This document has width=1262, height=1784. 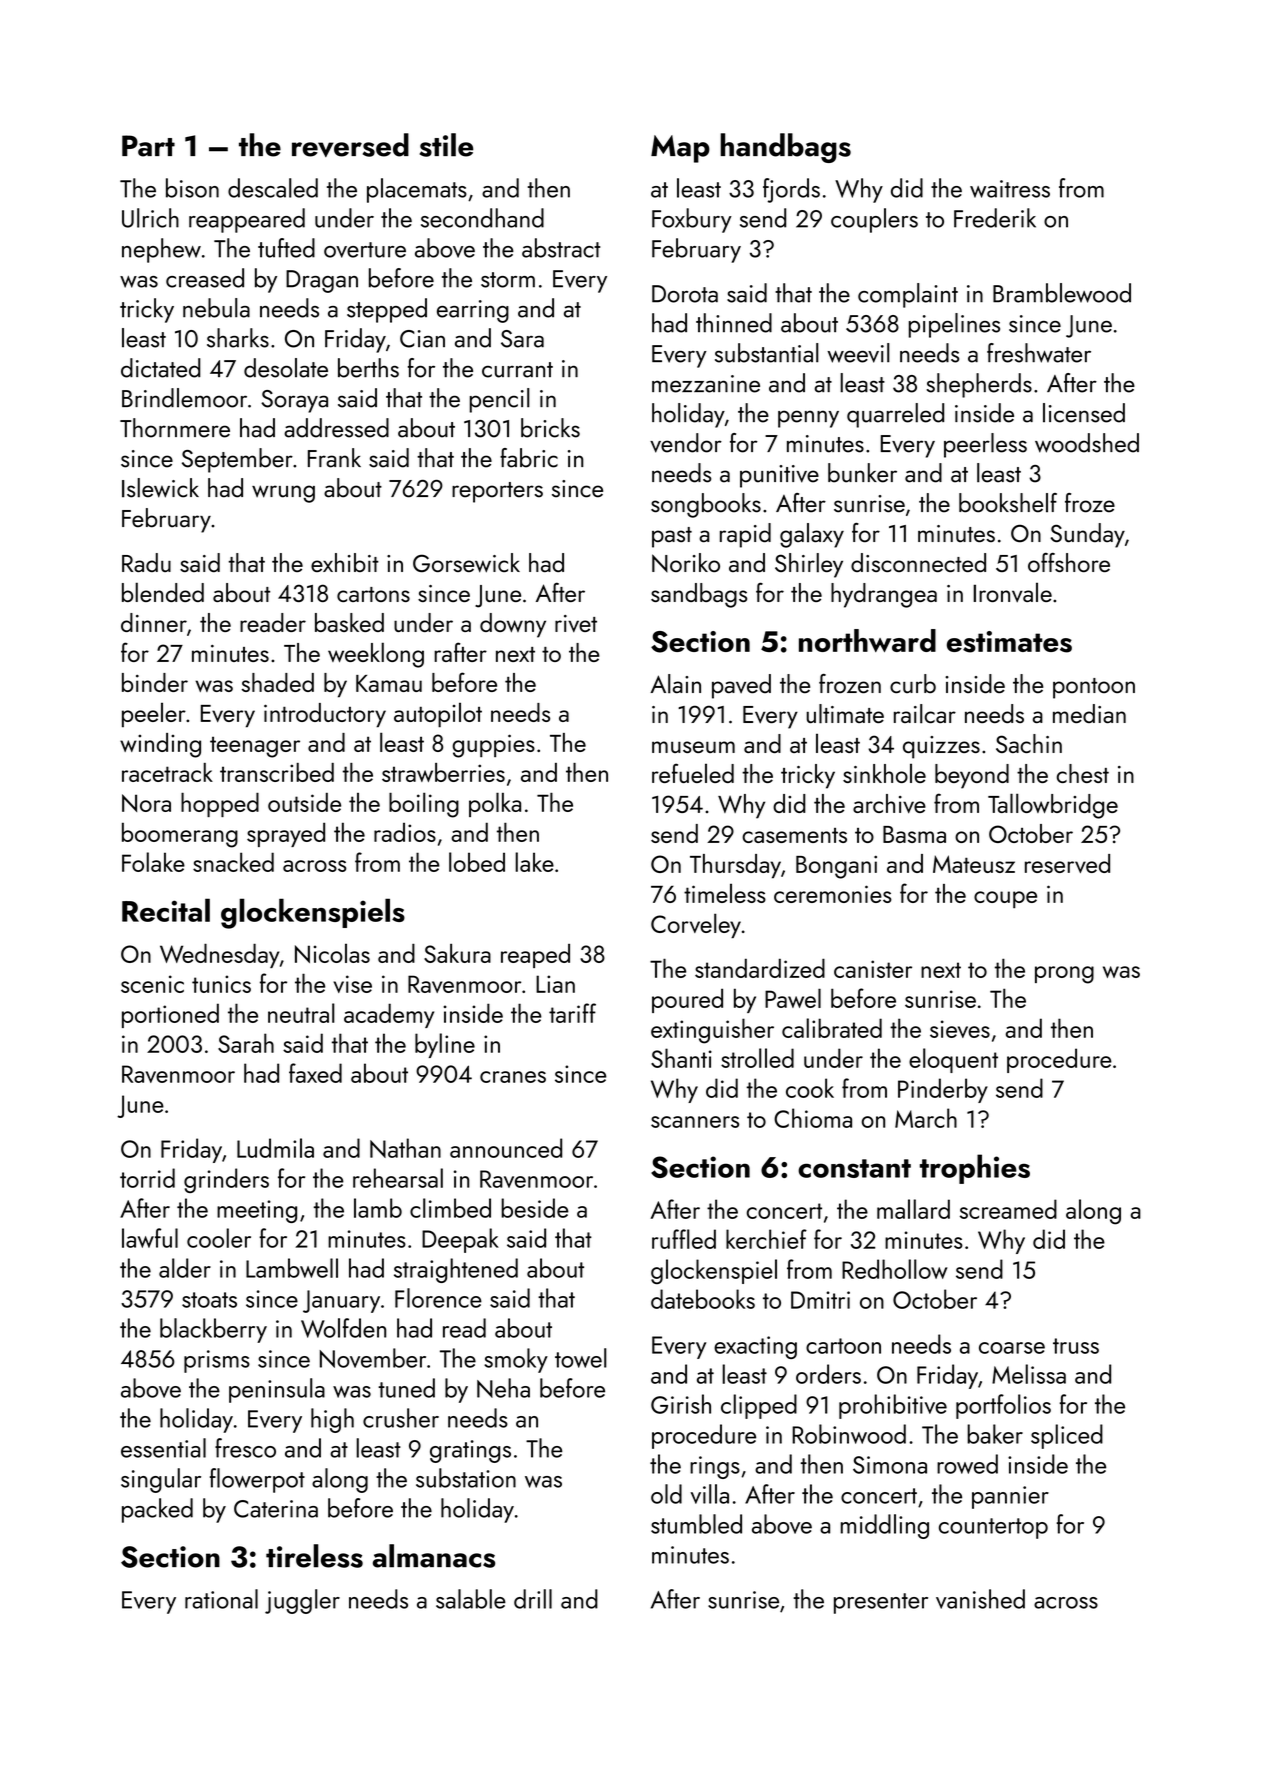 I want to click on coupe, so click(x=1005, y=899).
